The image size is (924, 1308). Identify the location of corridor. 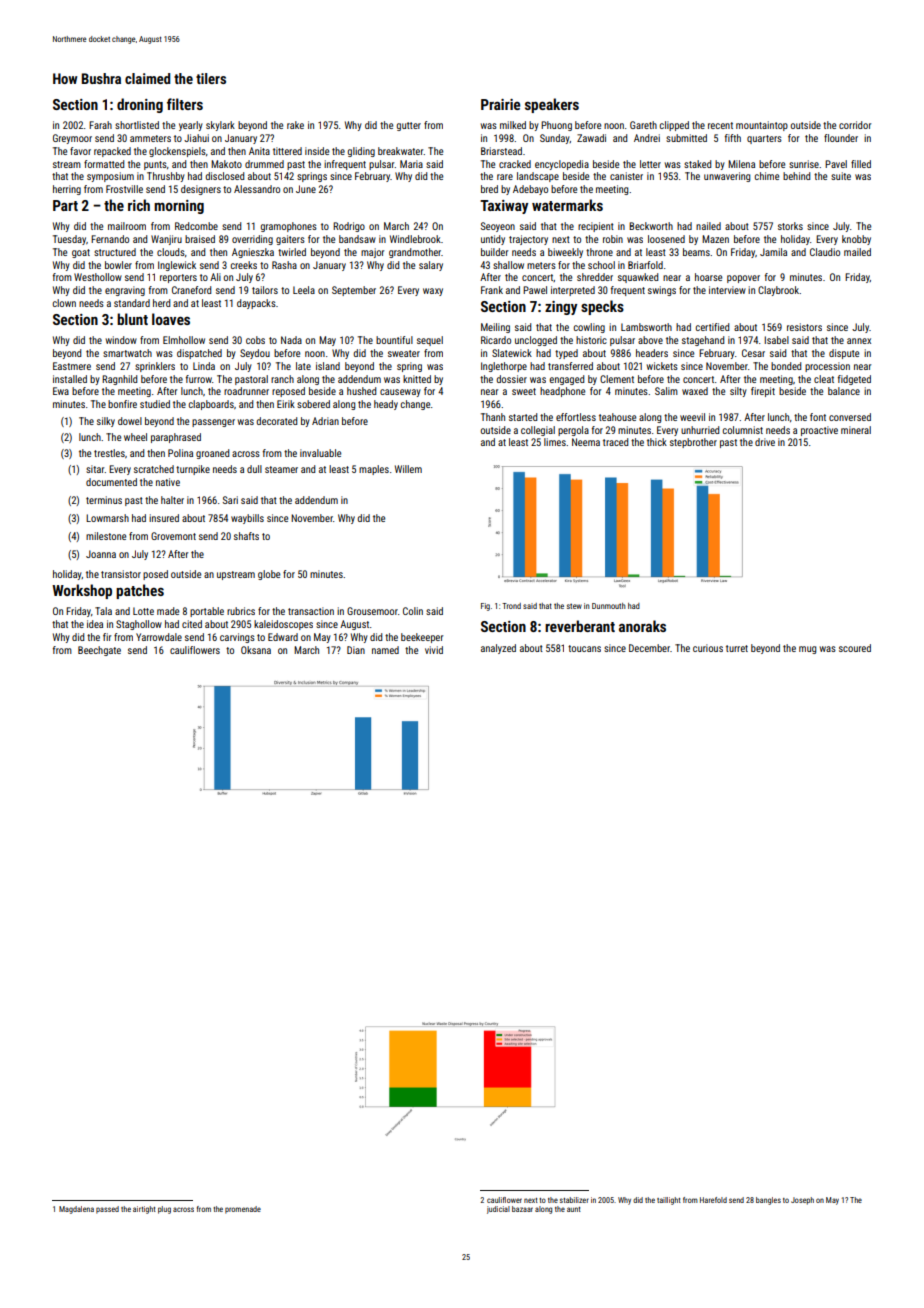
(855, 125).
